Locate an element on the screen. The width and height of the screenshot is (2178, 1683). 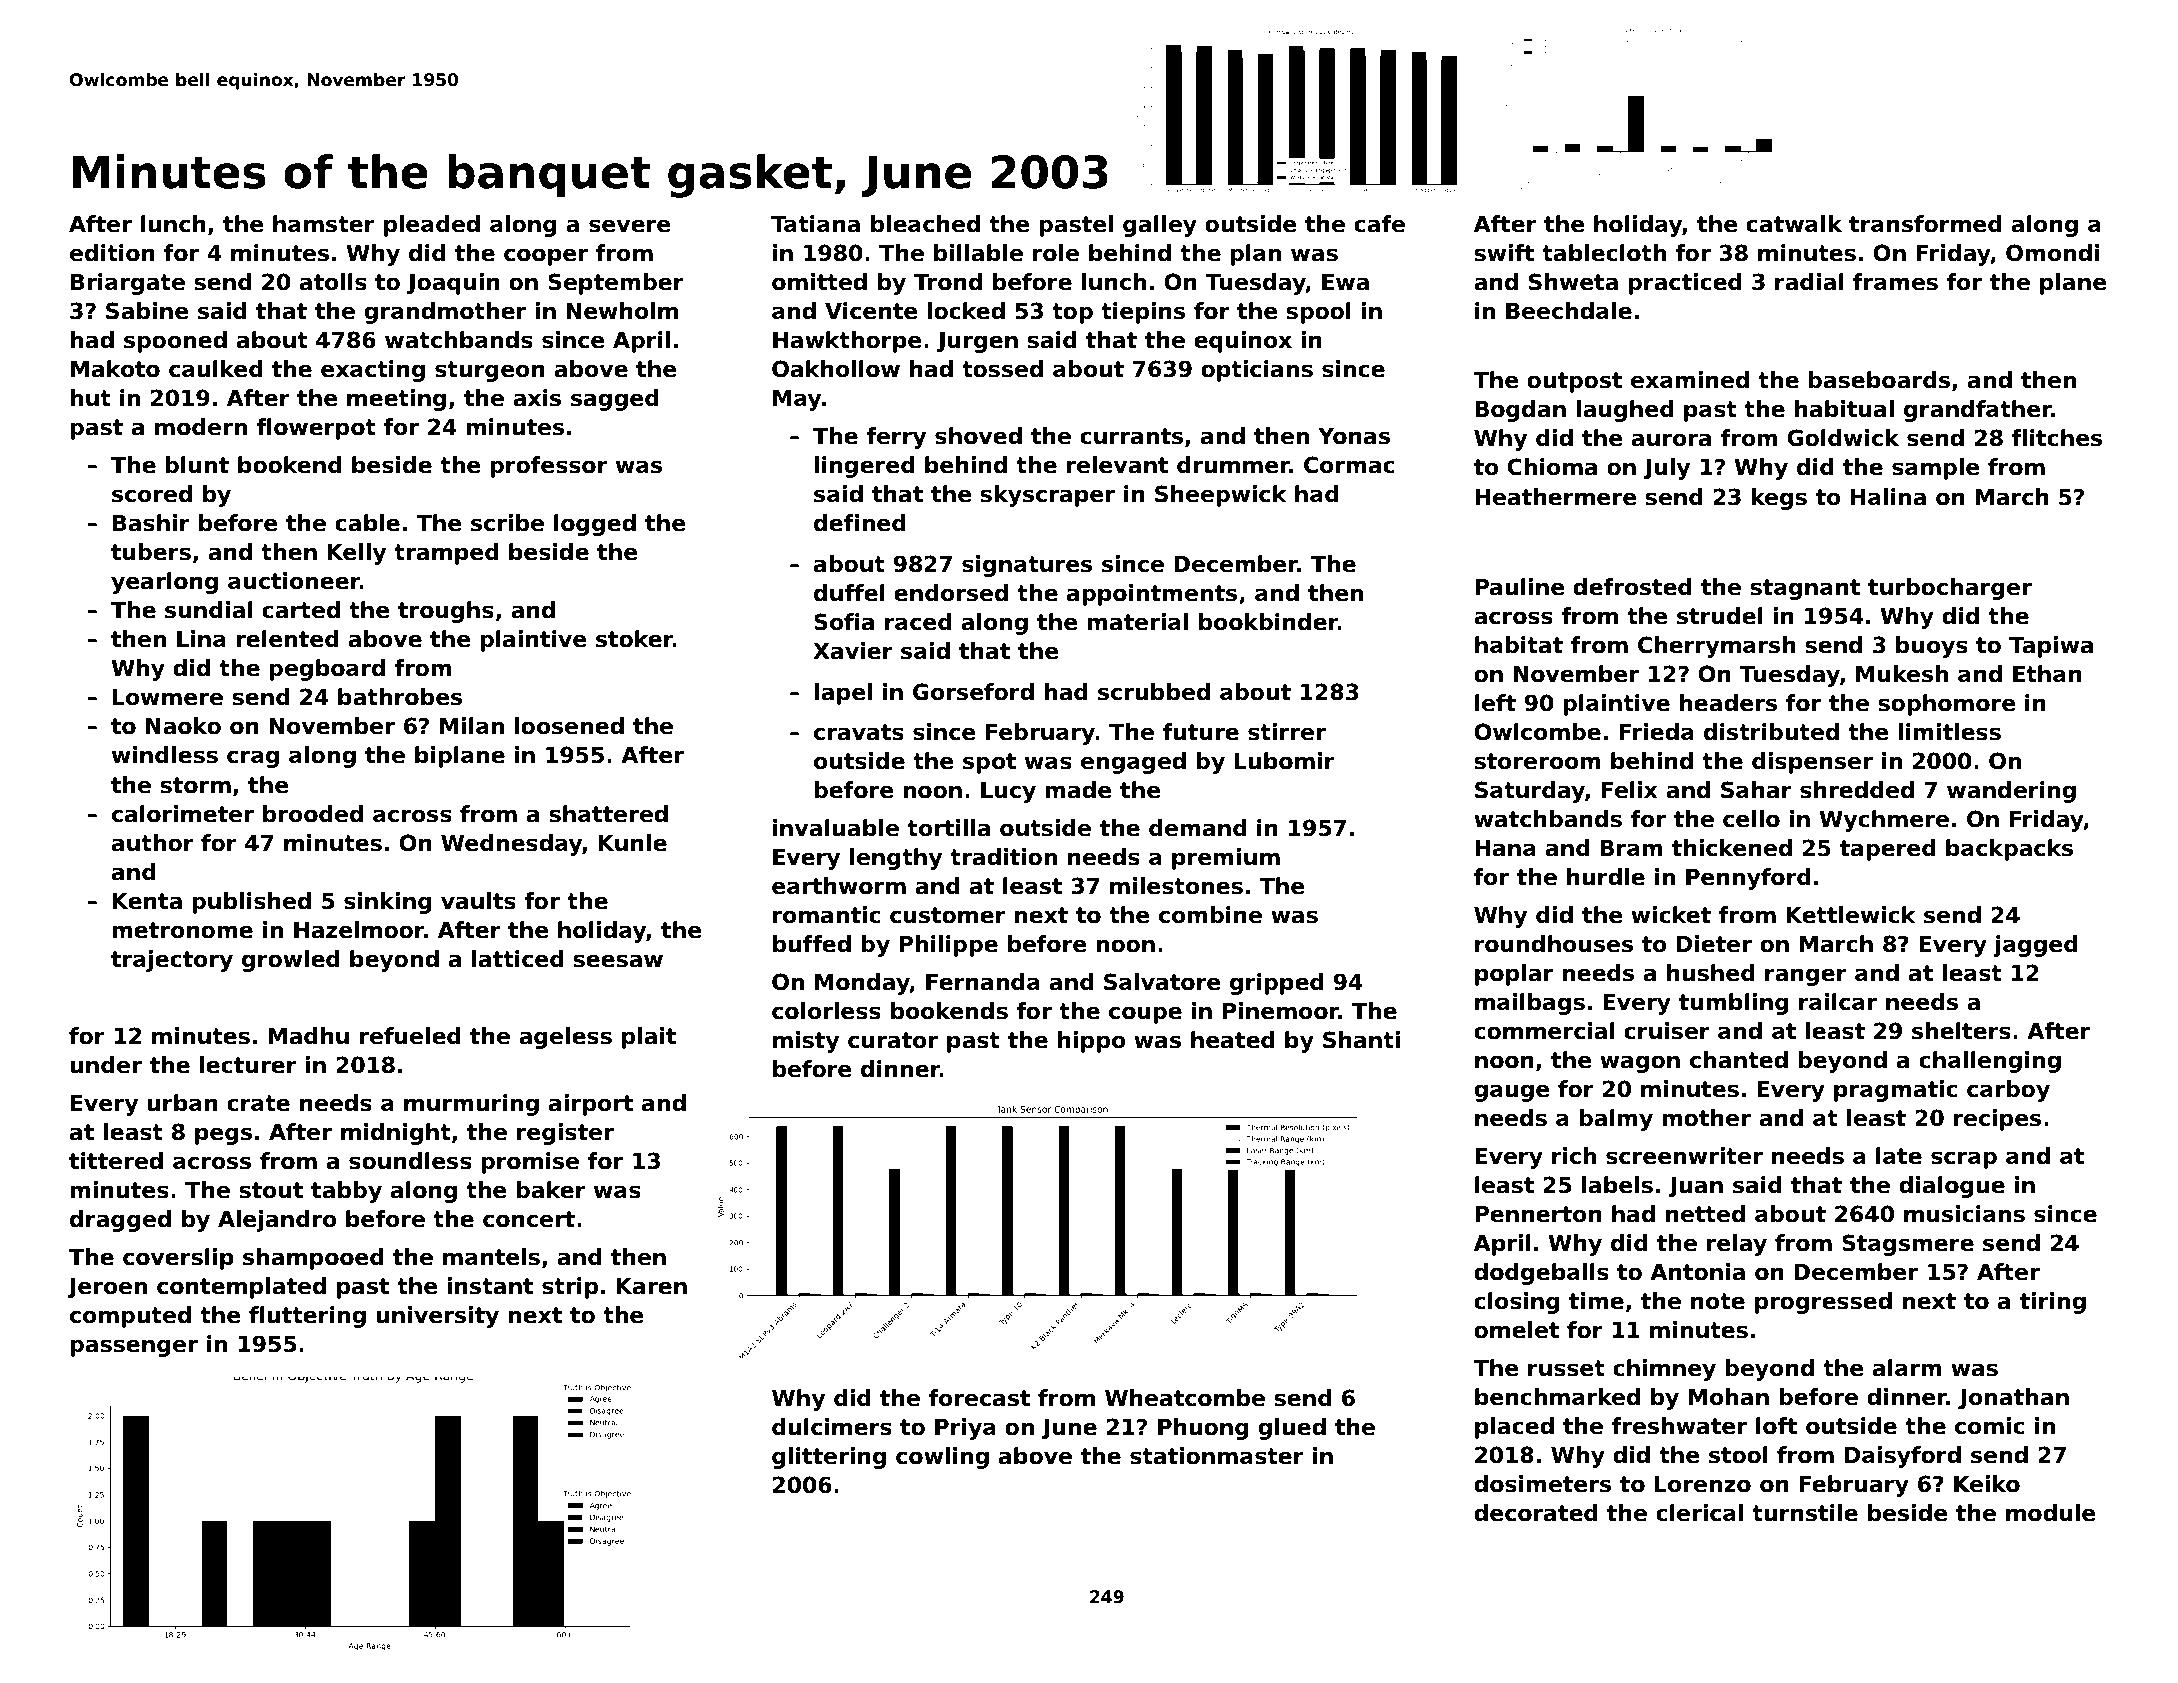
decorated is located at coordinates (1536, 1513).
